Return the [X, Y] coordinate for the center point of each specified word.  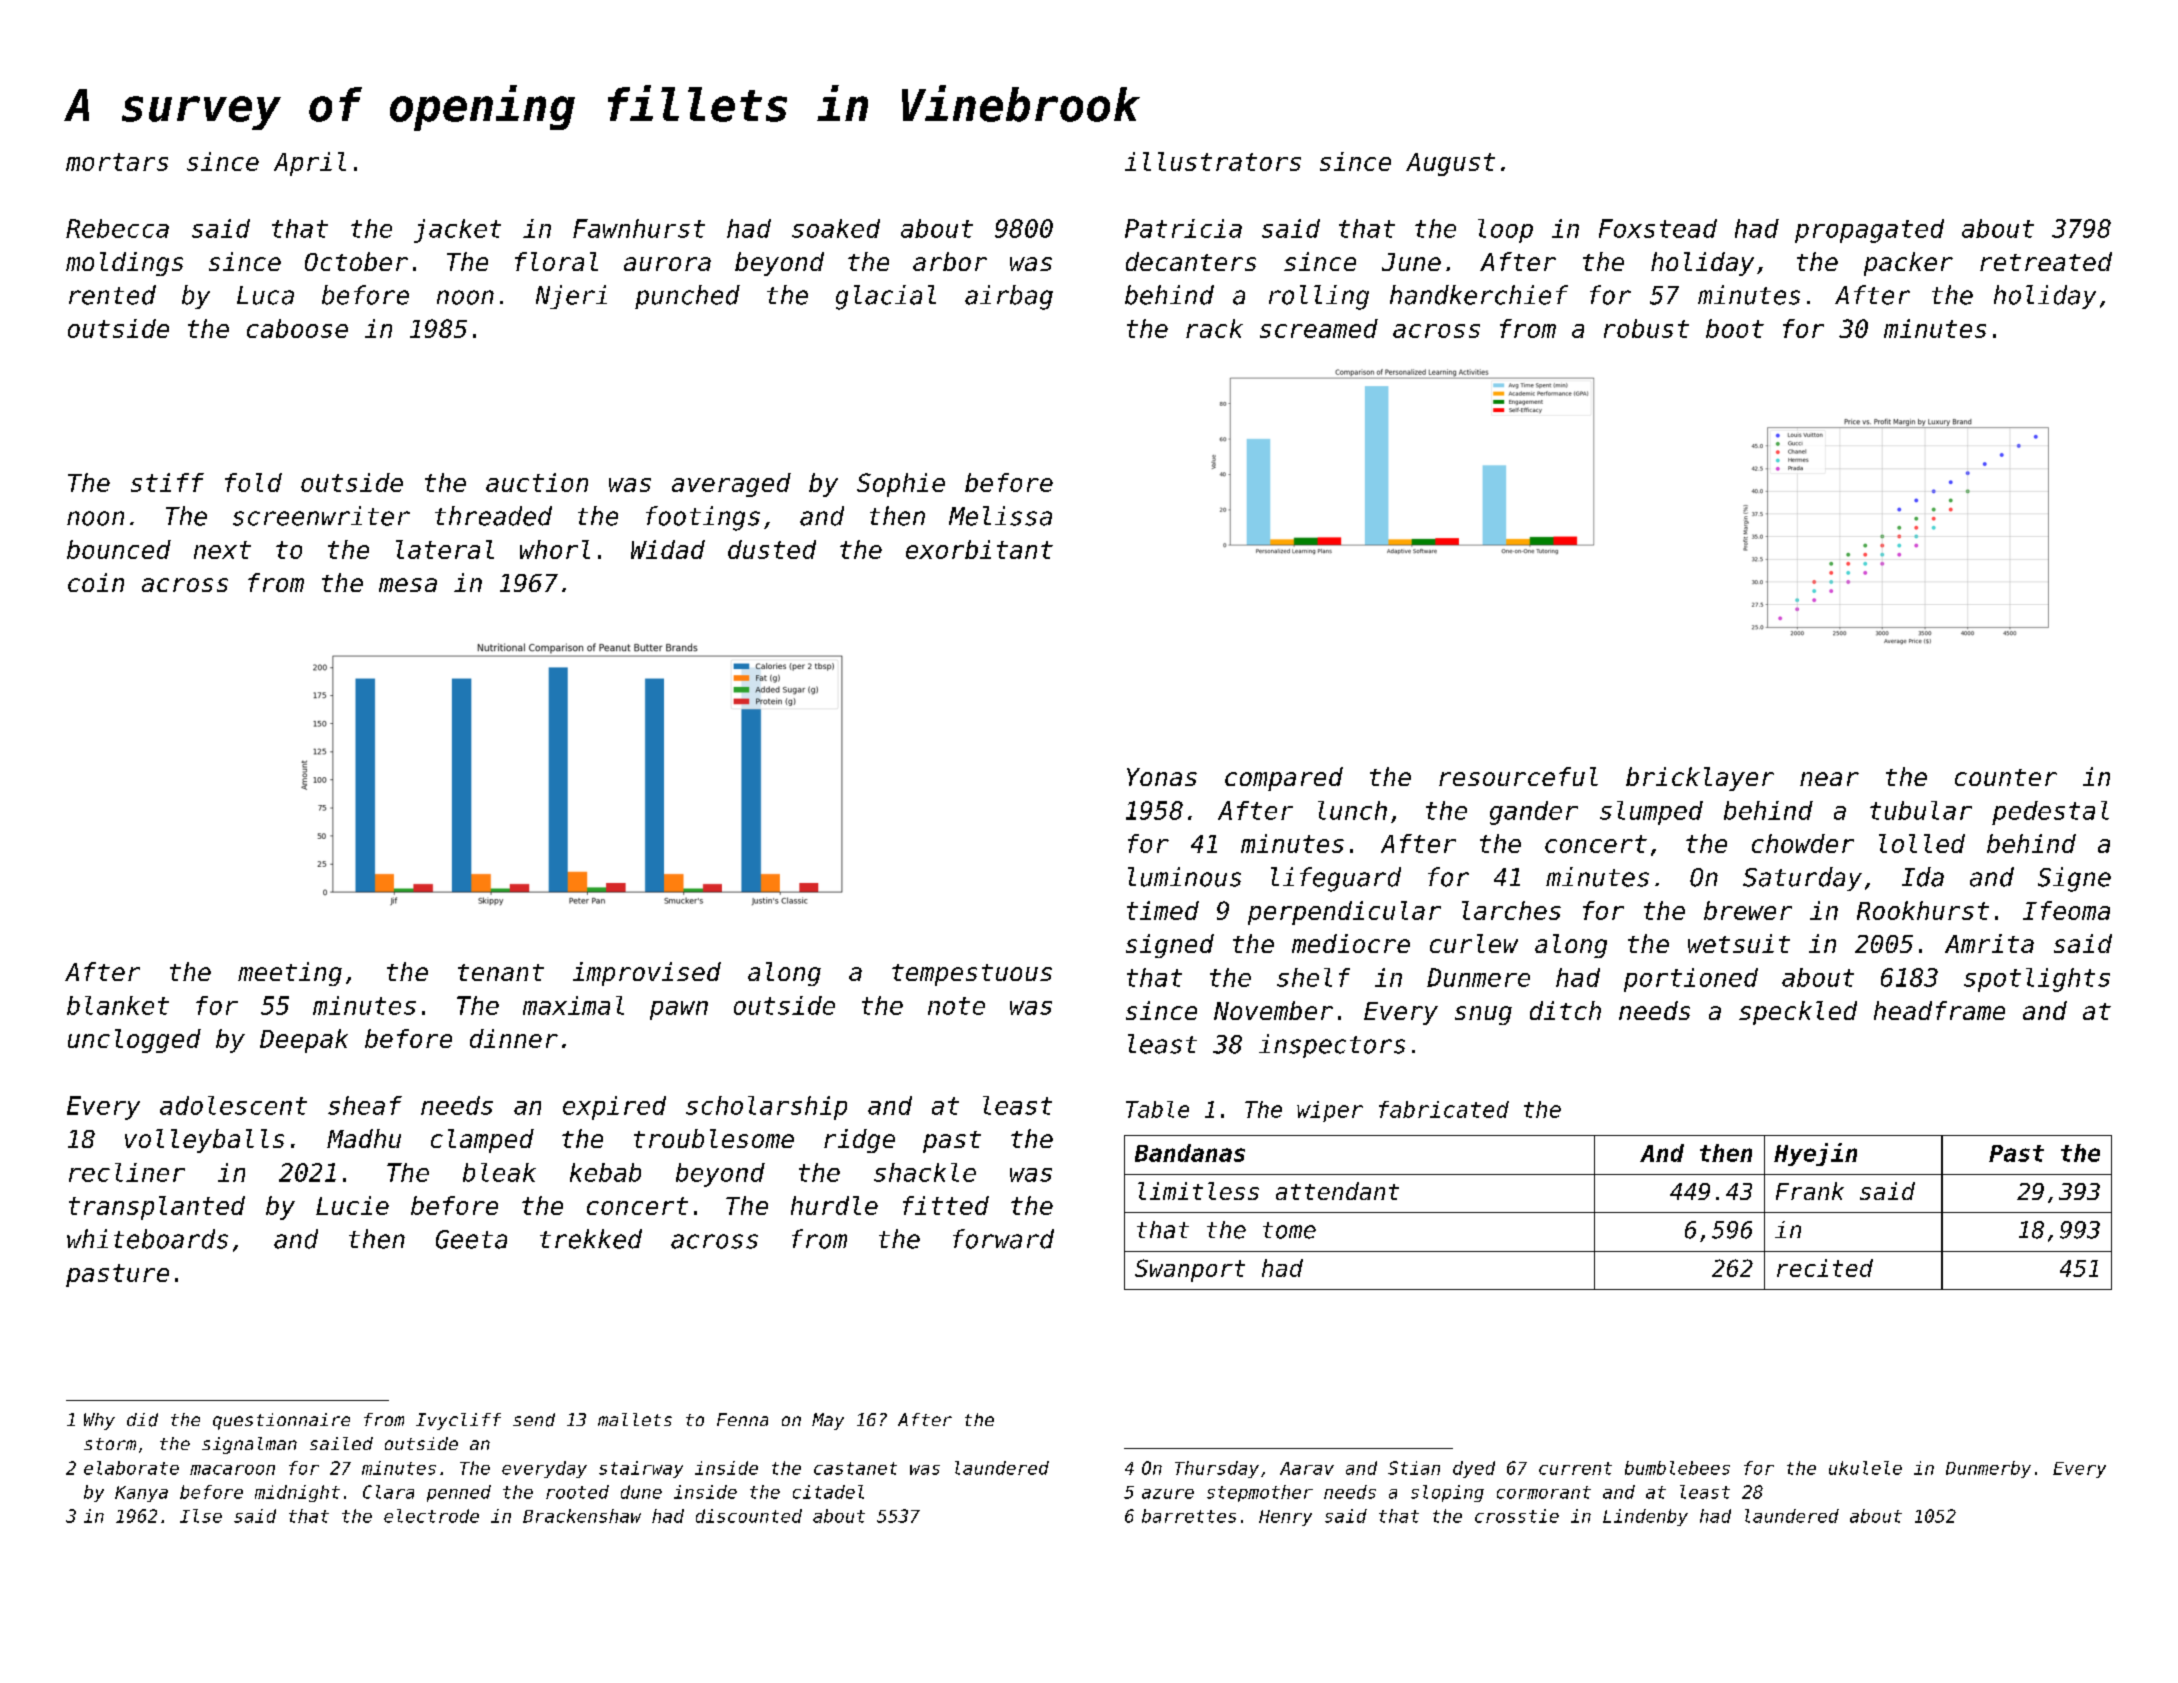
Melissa [1000, 516]
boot [1735, 328]
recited [1825, 1268]
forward [1003, 1239]
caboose [297, 328]
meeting [290, 974]
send [534, 1420]
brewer [1748, 910]
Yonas [1162, 777]
